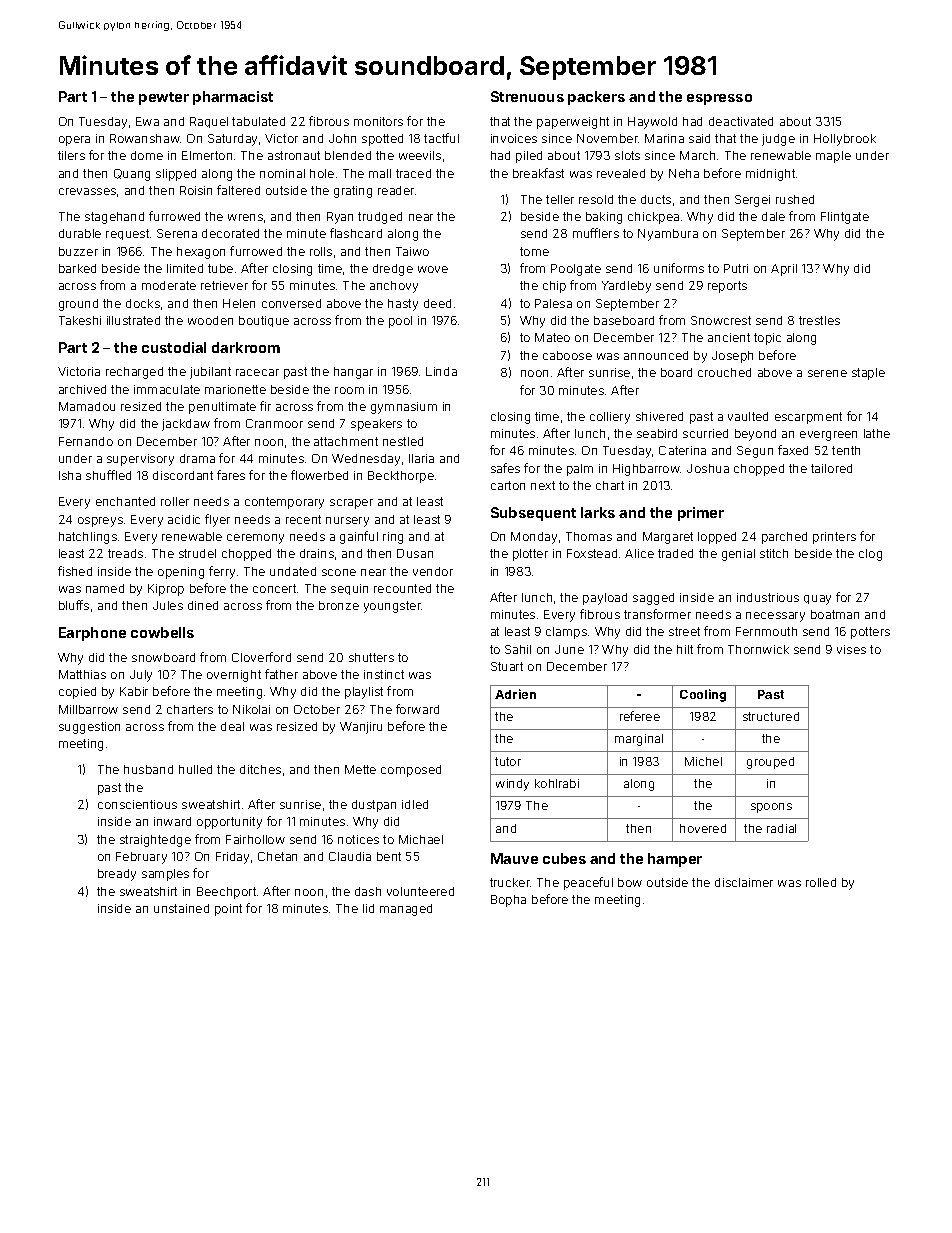 The height and width of the document is (1233, 952). What do you see at coordinates (185, 268) in the document?
I see `limited` at bounding box center [185, 268].
